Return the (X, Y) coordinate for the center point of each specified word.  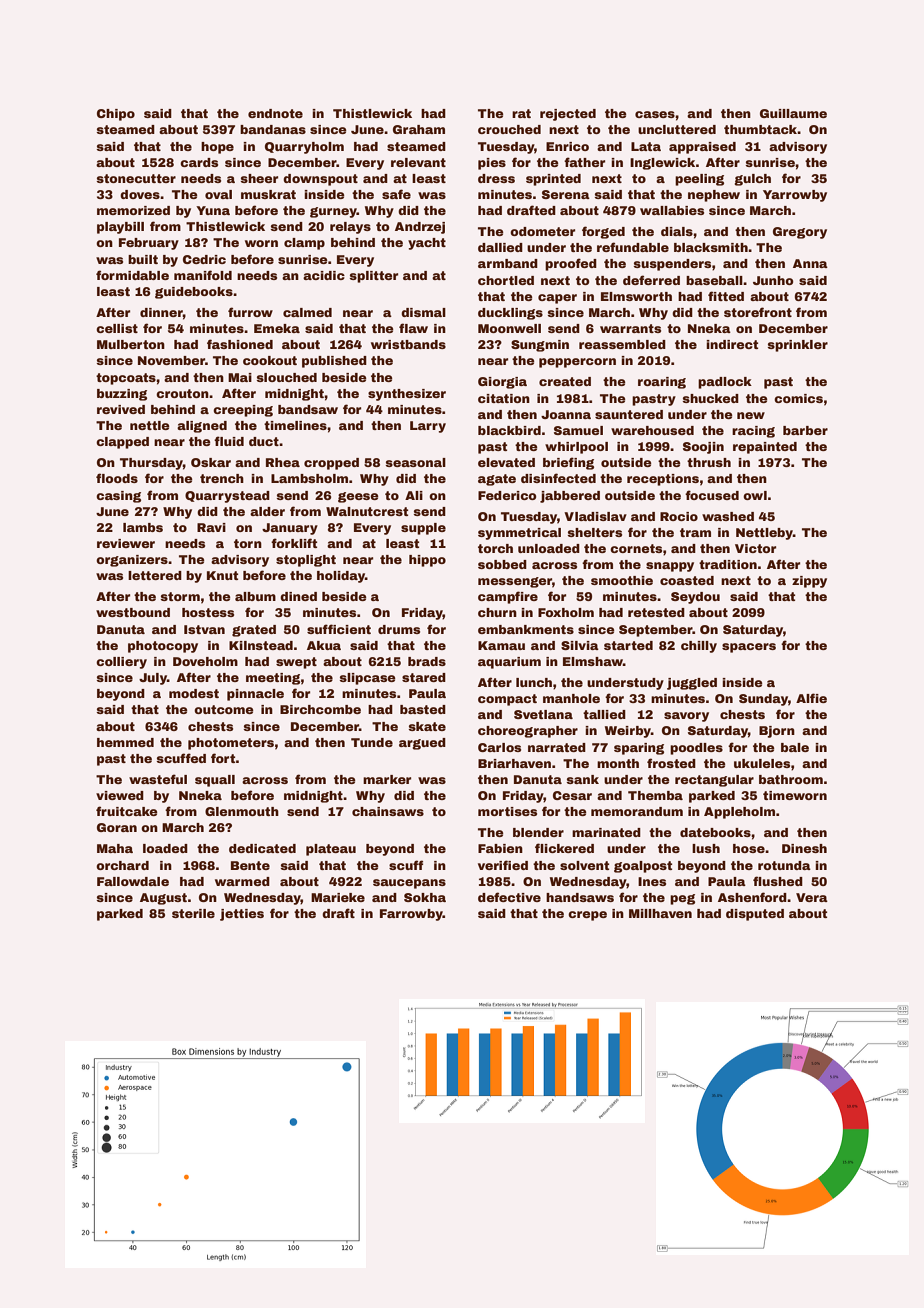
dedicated (262, 848)
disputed (755, 915)
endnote (275, 113)
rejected (568, 115)
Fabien (500, 848)
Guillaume (793, 113)
